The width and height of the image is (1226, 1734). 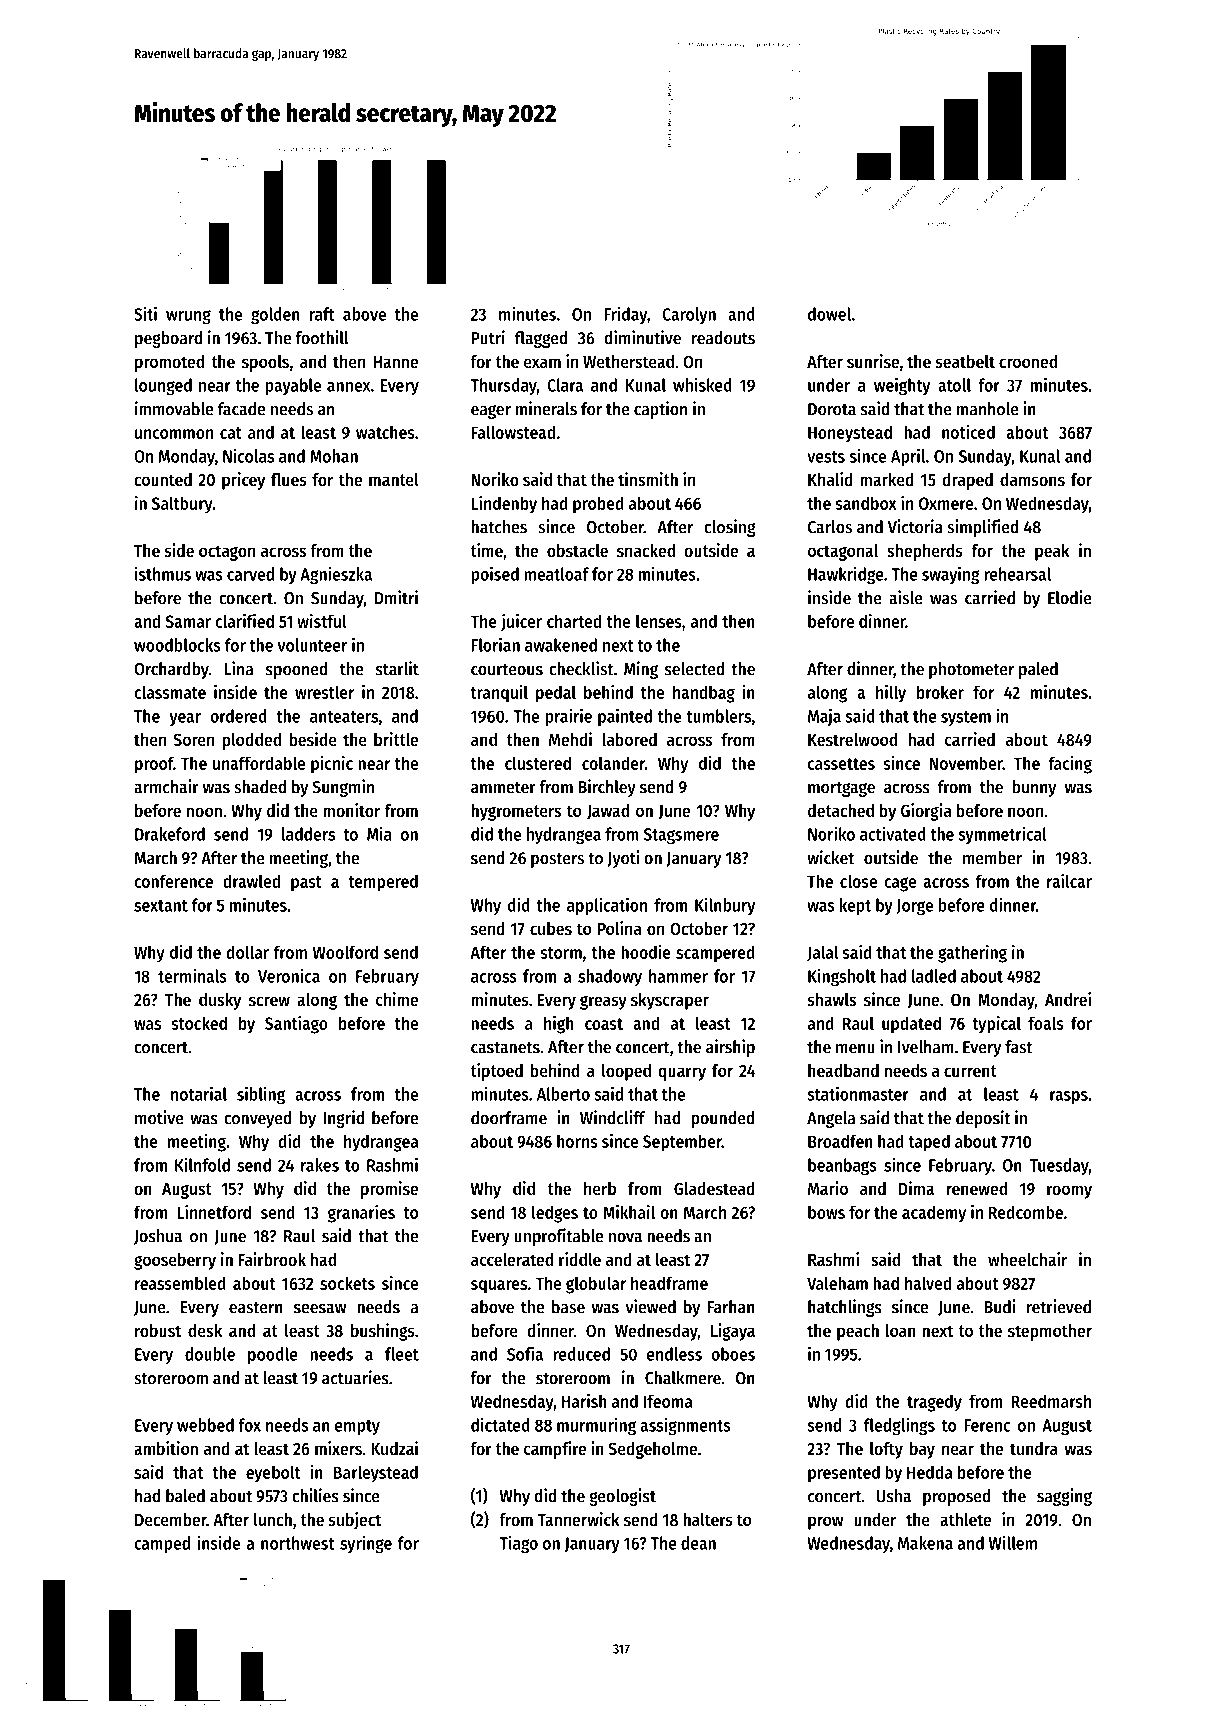 I want to click on damsons, so click(x=1032, y=479).
